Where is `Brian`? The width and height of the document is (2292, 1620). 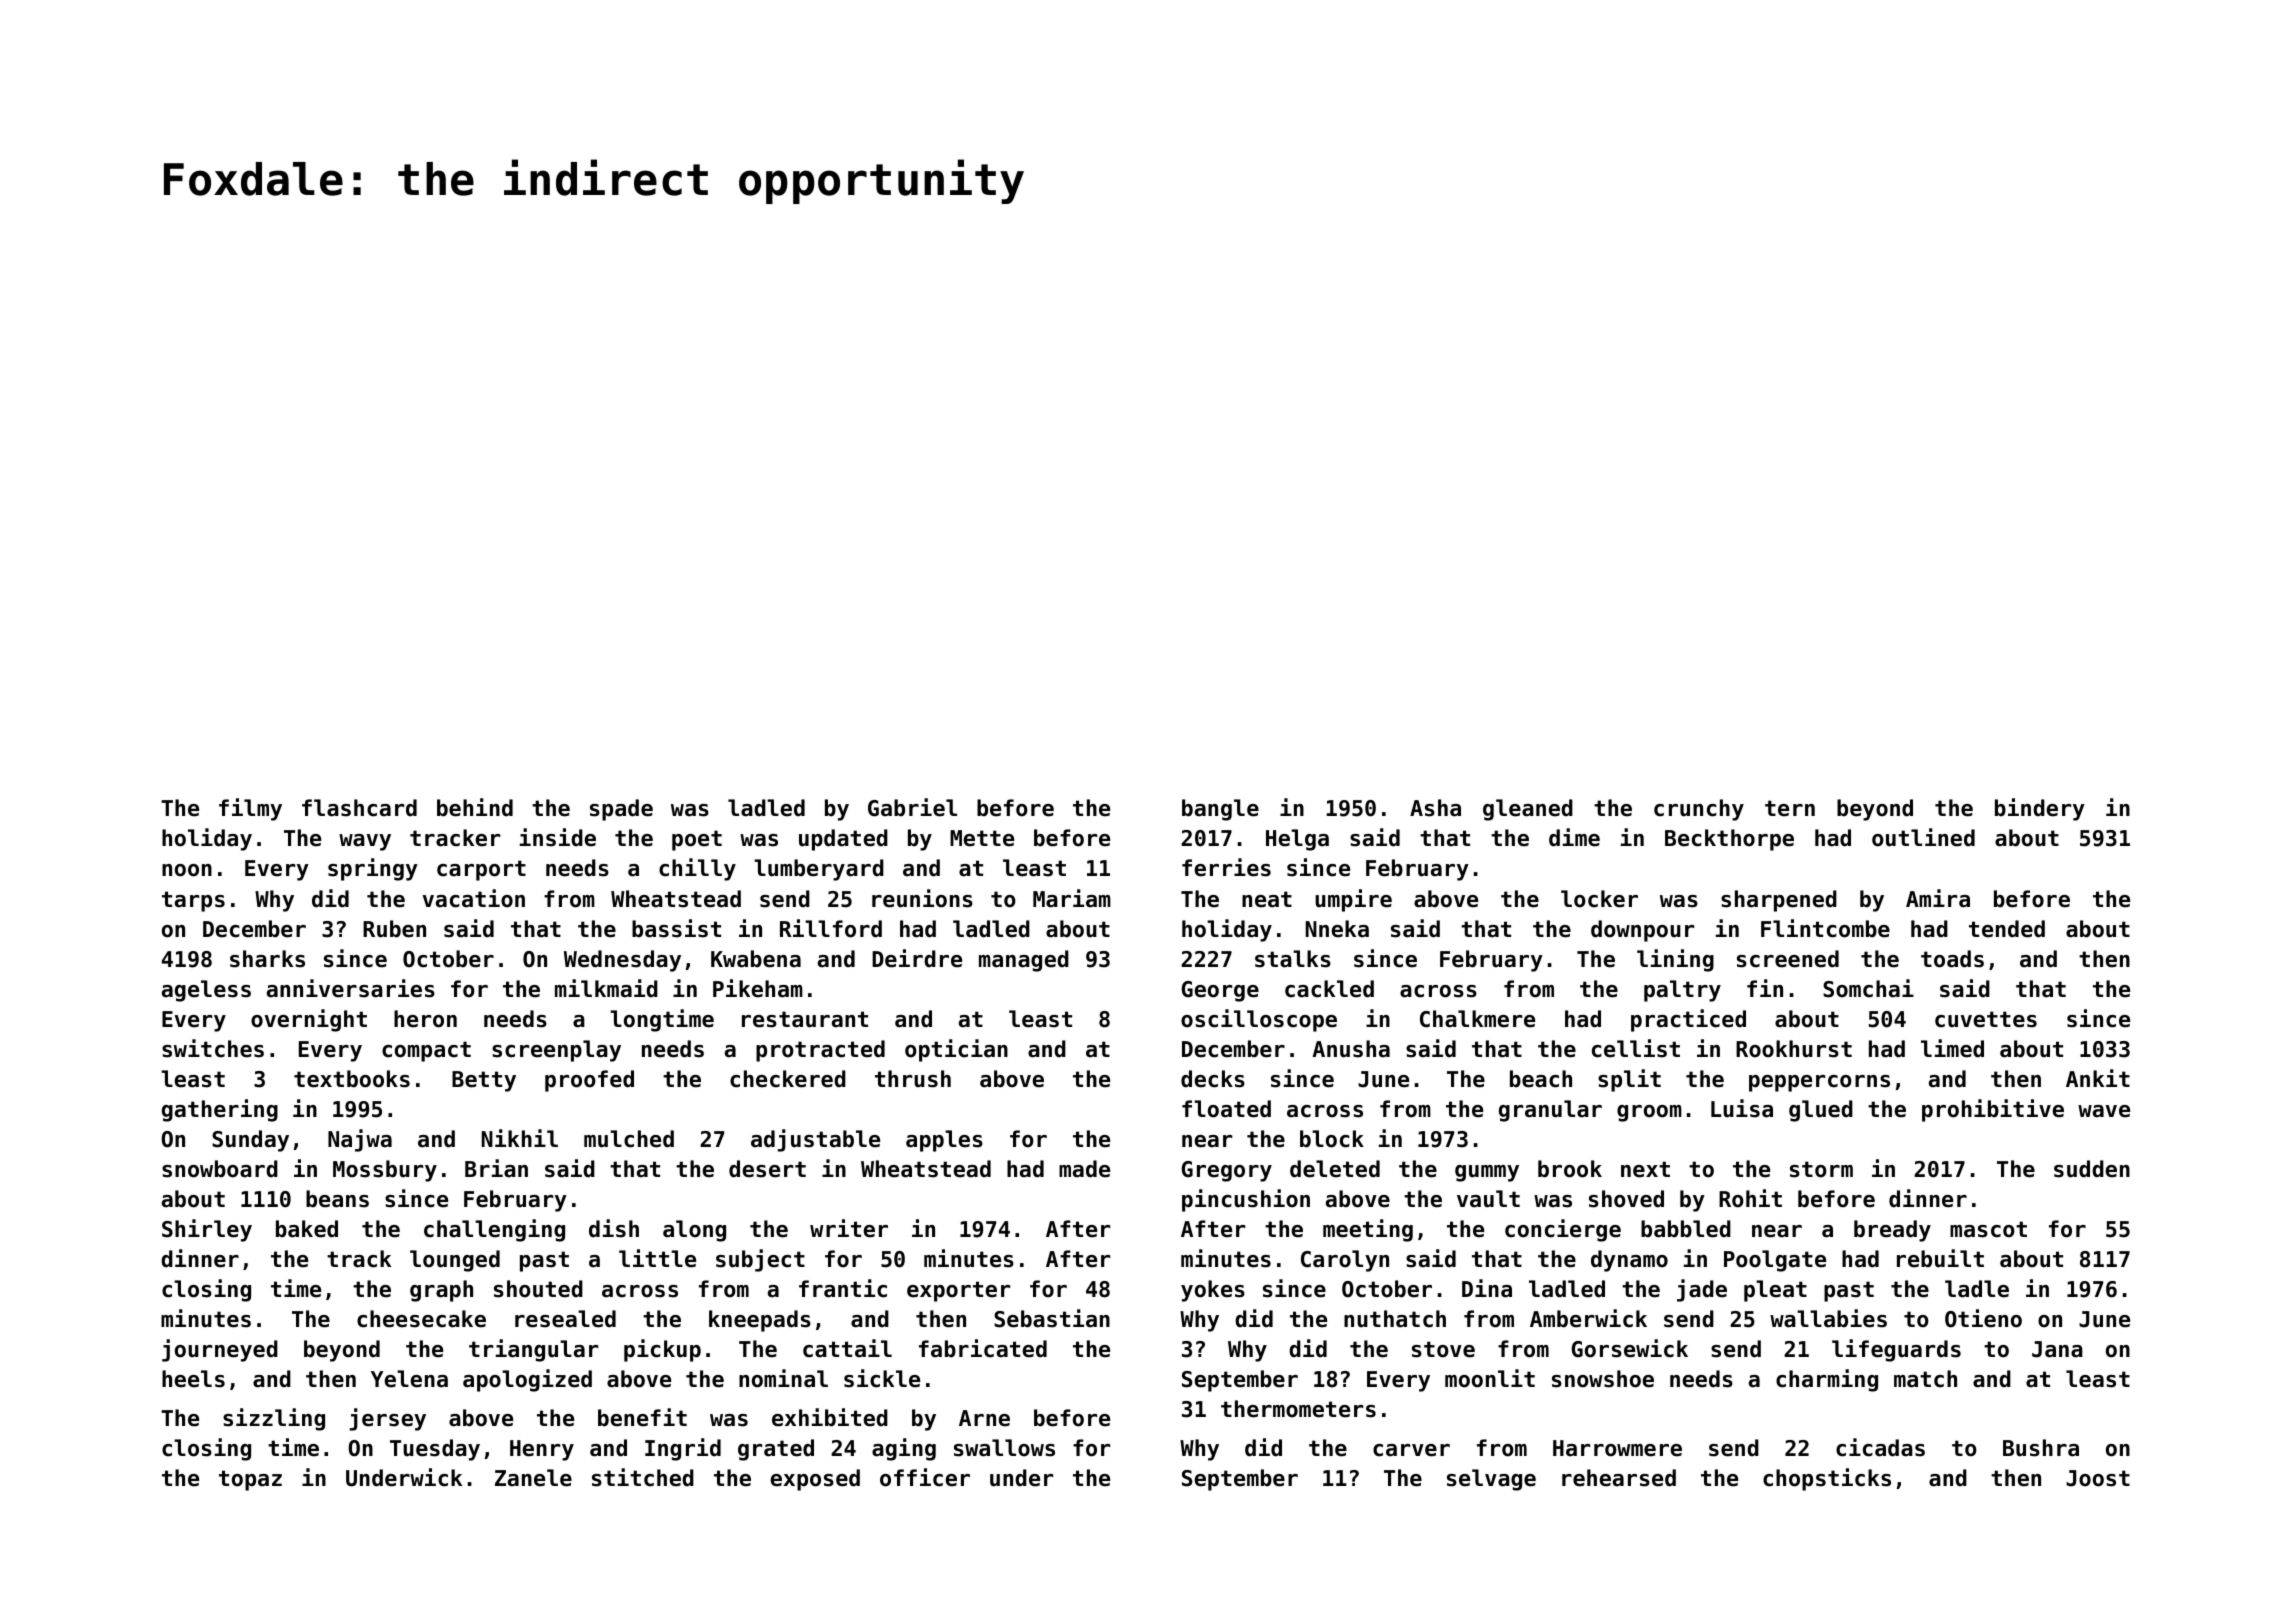
Brian is located at coordinates (496, 1168).
